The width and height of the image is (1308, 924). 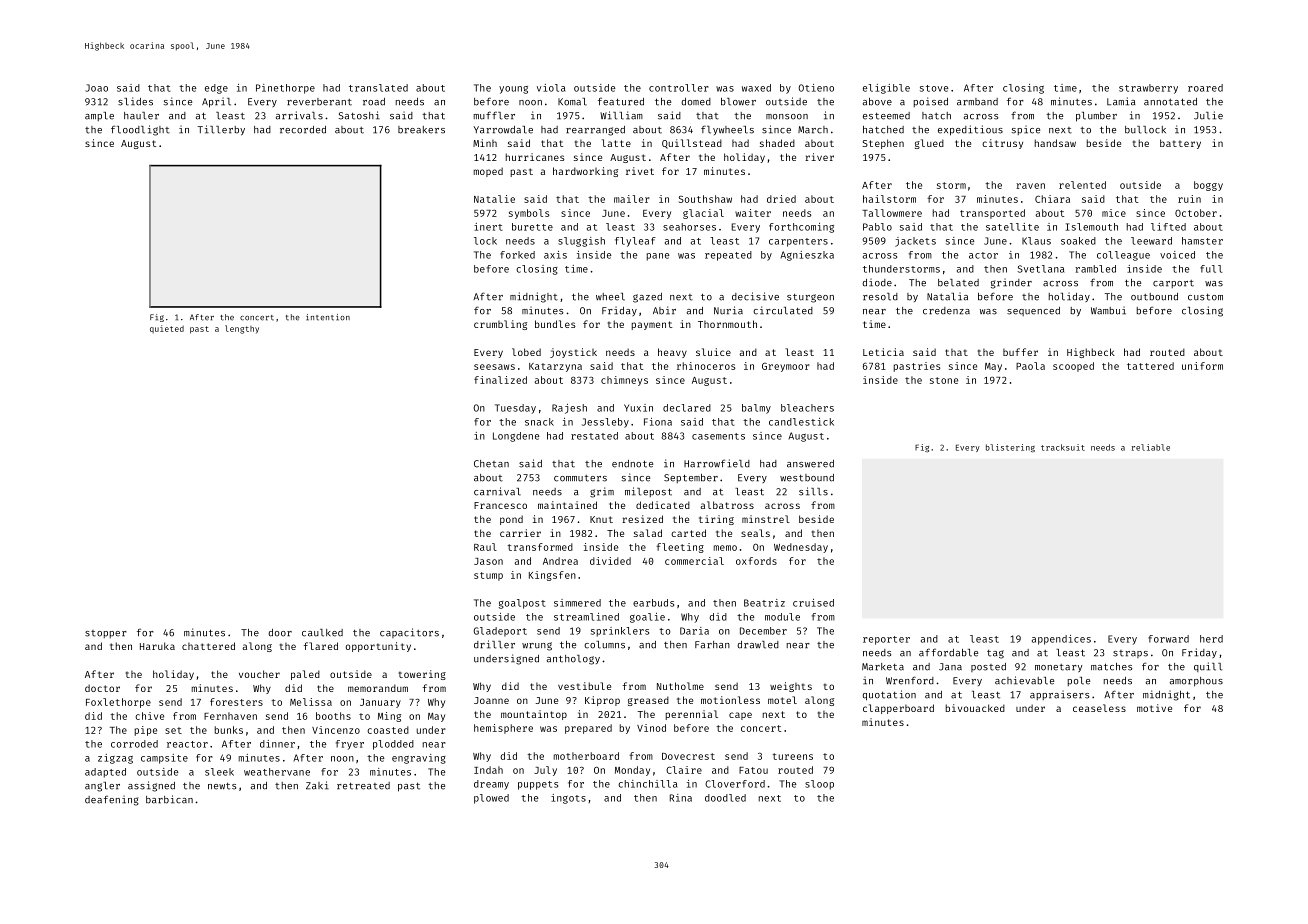 What do you see at coordinates (717, 463) in the image?
I see `Harrowfield` at bounding box center [717, 463].
